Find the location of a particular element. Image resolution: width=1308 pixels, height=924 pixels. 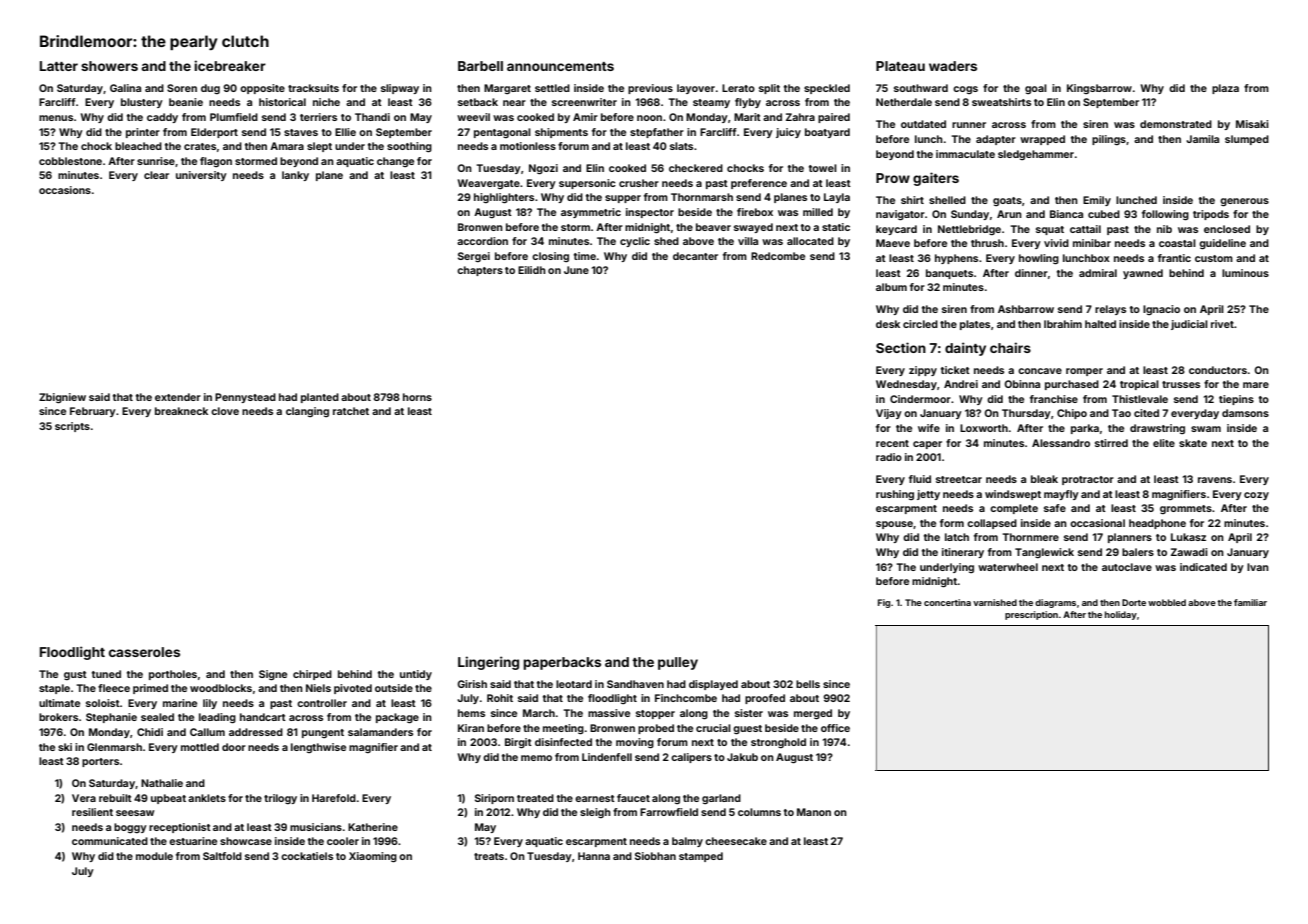

Kingsbarrow is located at coordinates (1099, 89).
